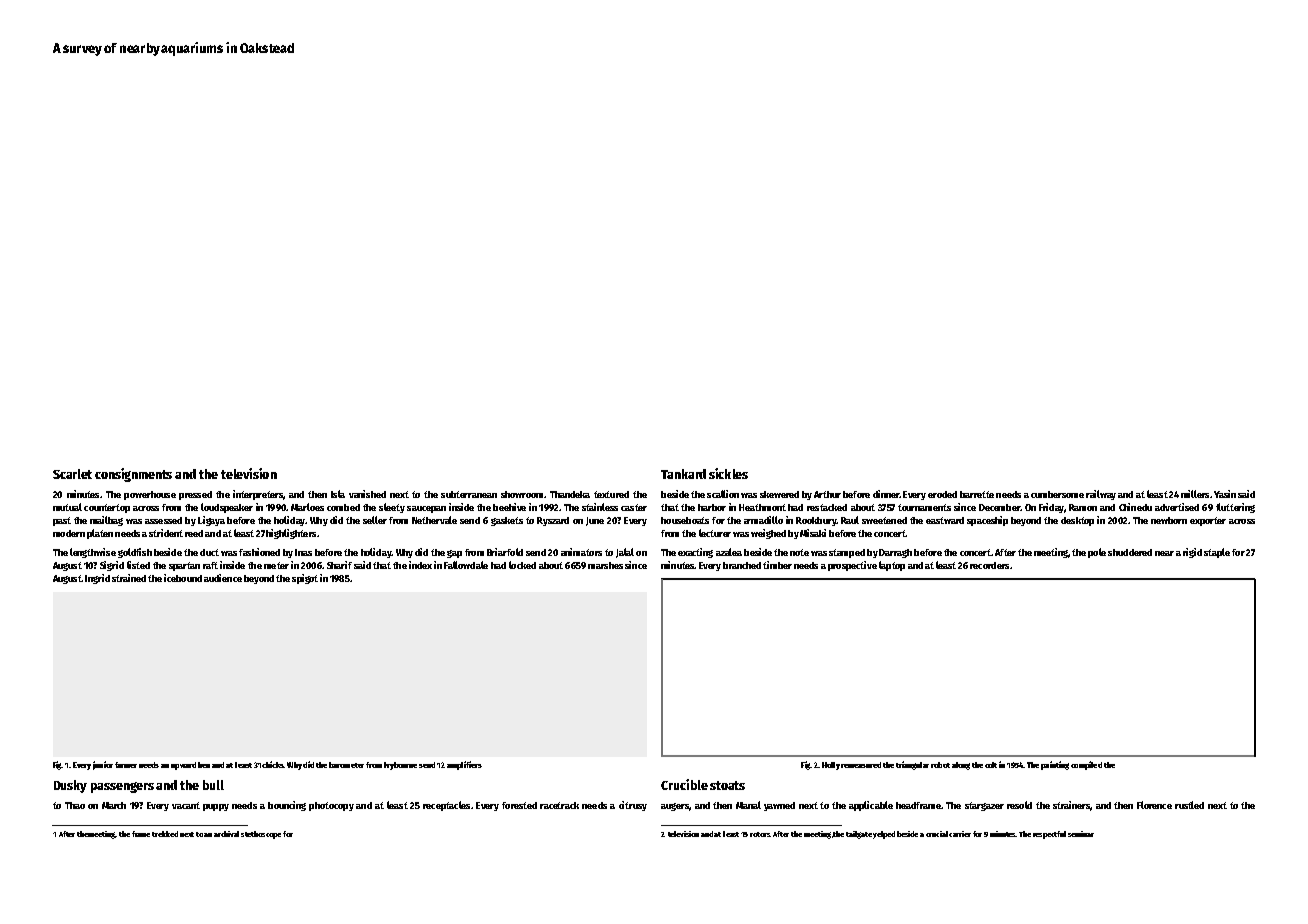 This screenshot has height=924, width=1308. What do you see at coordinates (1192, 553) in the screenshot?
I see `rigid` at bounding box center [1192, 553].
